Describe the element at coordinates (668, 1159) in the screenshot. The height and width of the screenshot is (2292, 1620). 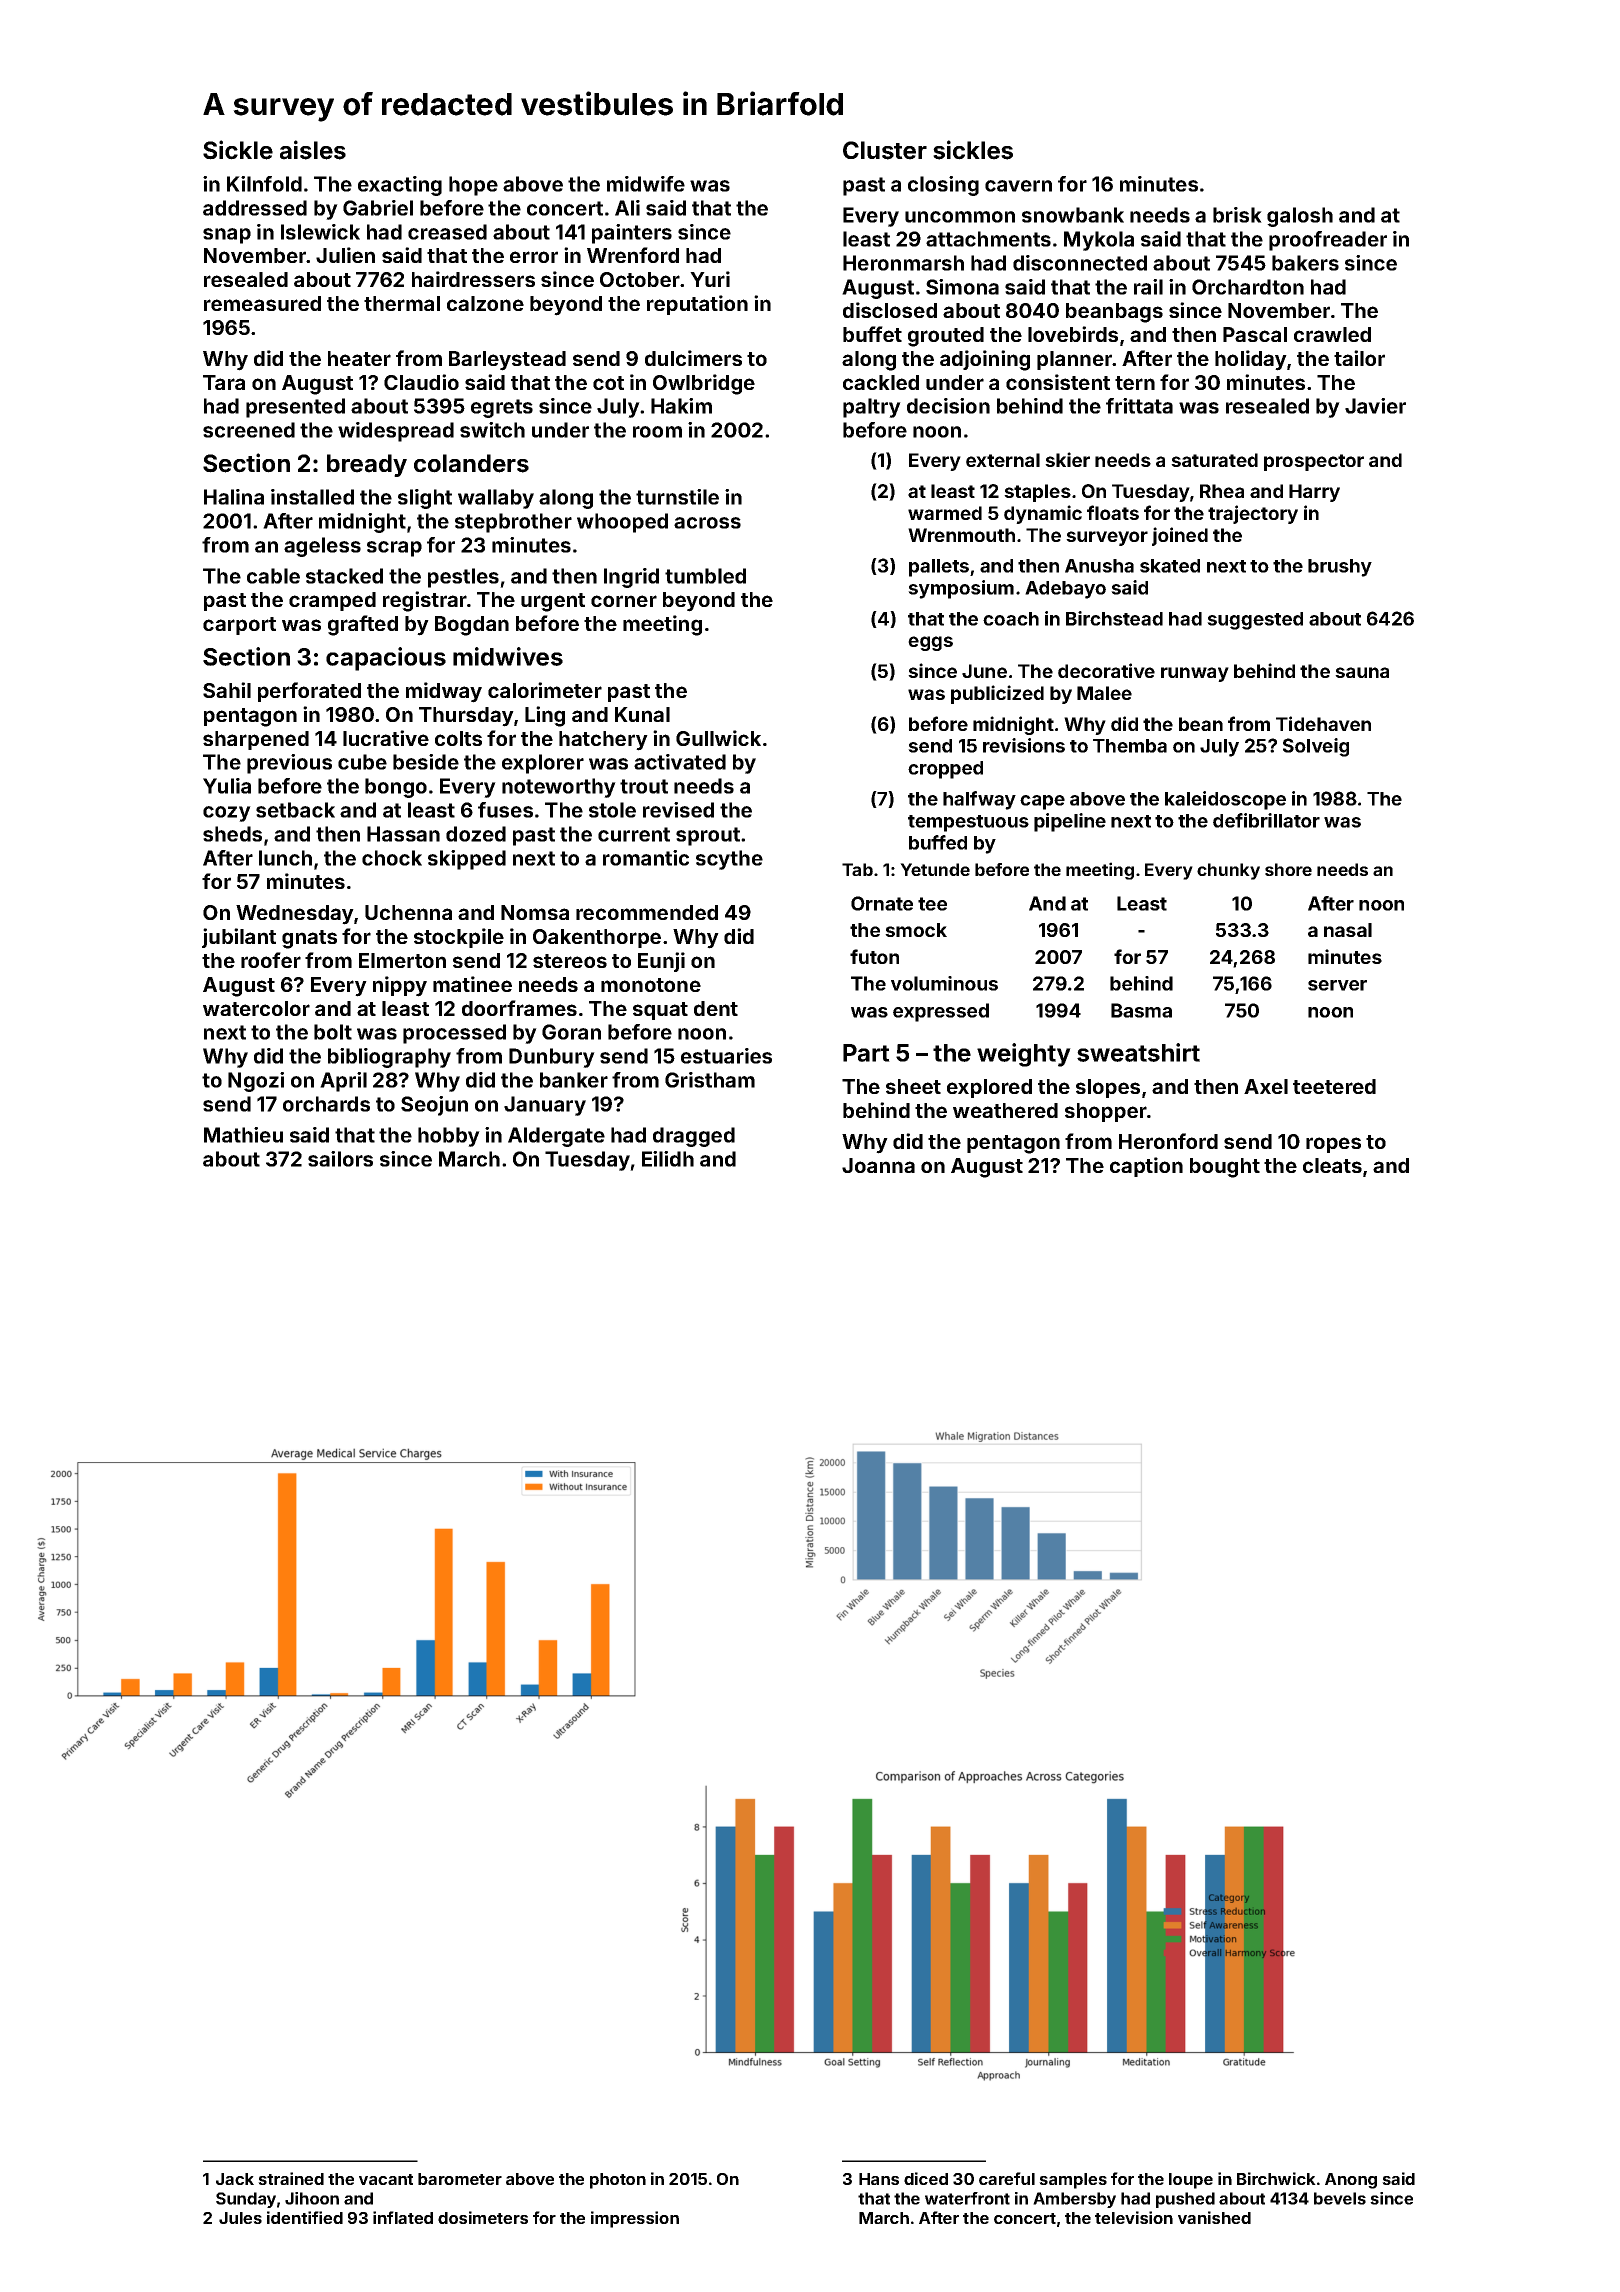
I see `Eilidh` at that location.
